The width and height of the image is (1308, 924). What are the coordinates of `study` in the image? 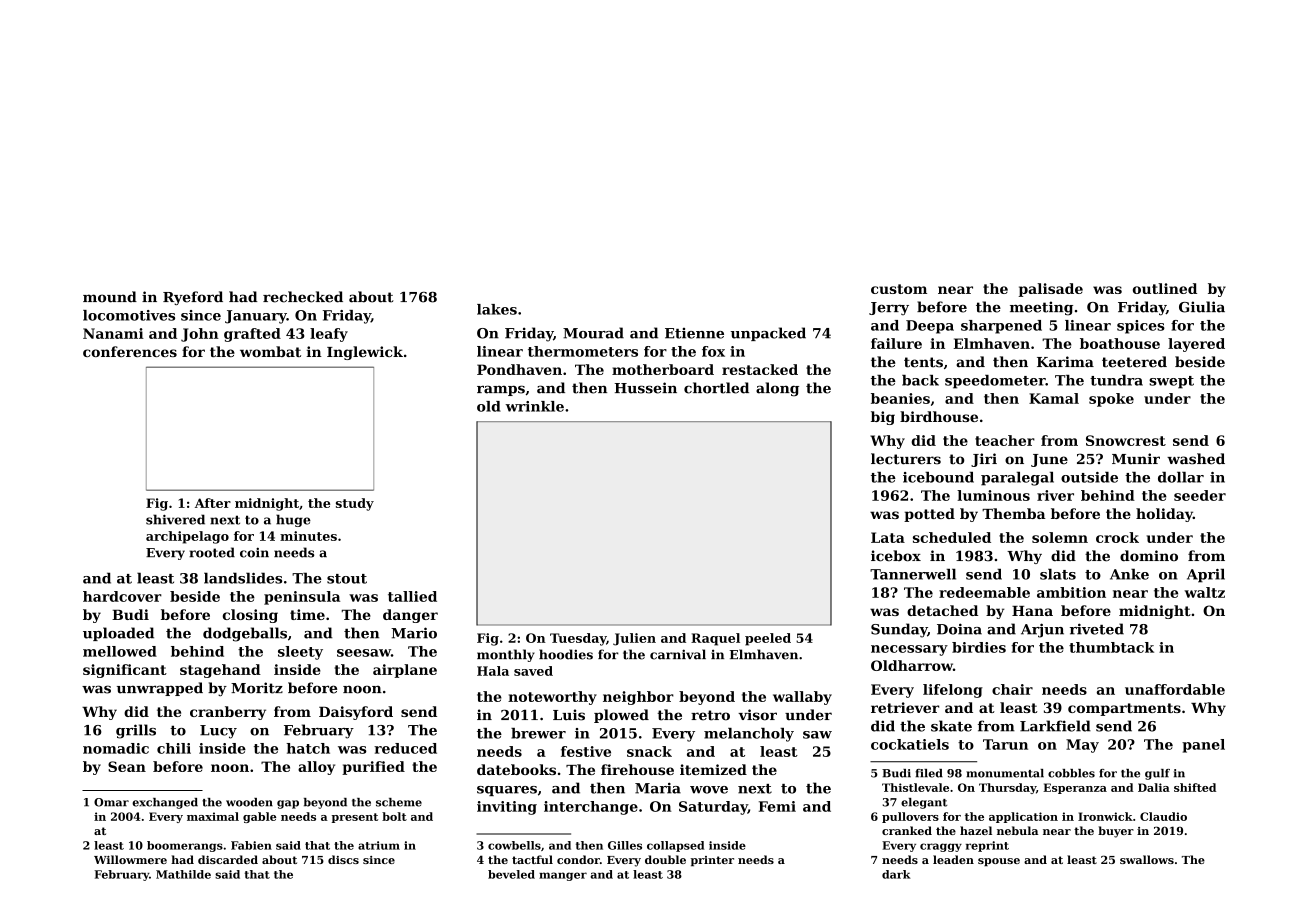 It's located at (355, 504).
